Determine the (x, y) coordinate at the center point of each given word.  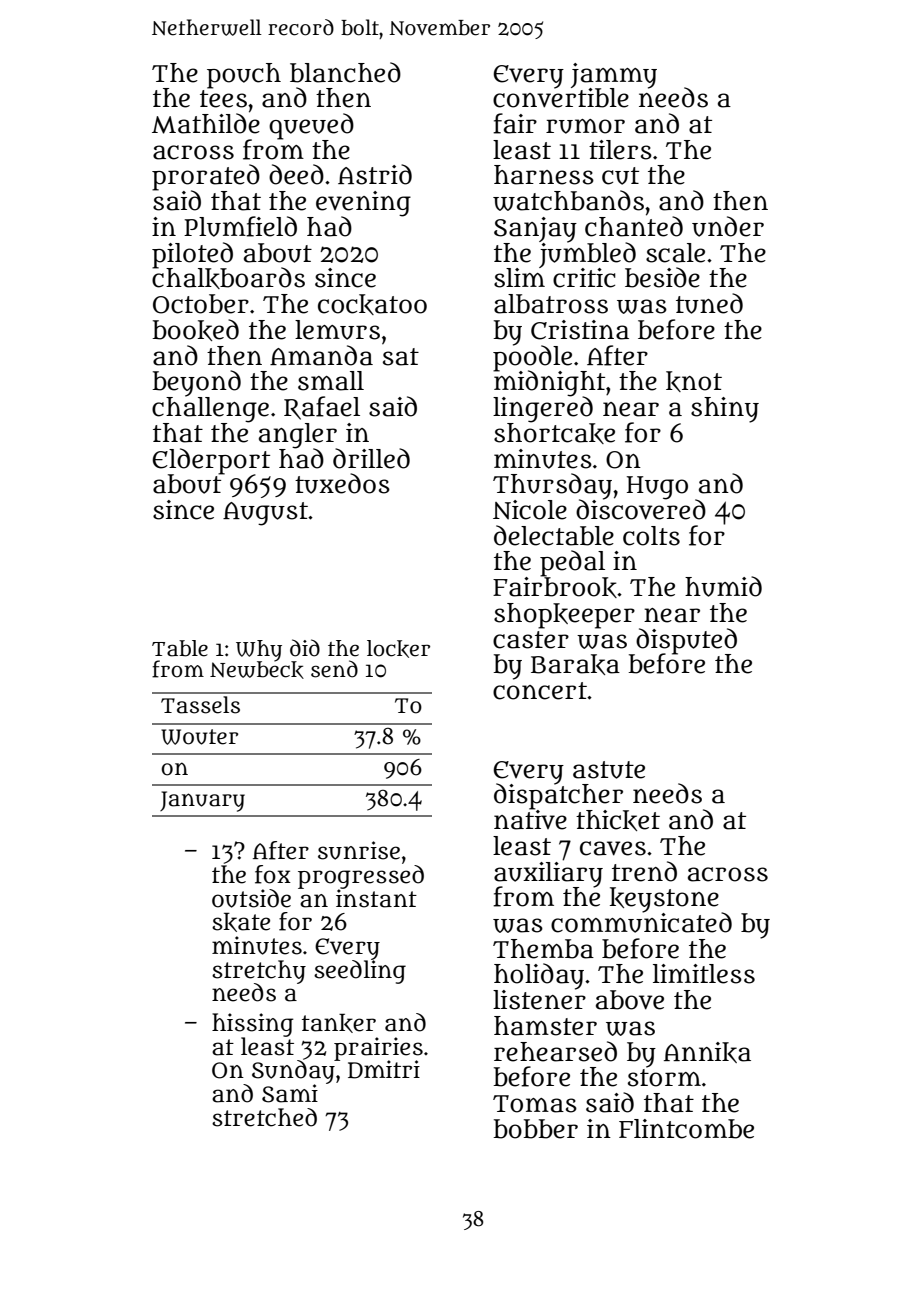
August (265, 514)
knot (694, 381)
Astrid (375, 174)
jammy (614, 75)
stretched (264, 1117)
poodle (532, 358)
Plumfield (240, 226)
